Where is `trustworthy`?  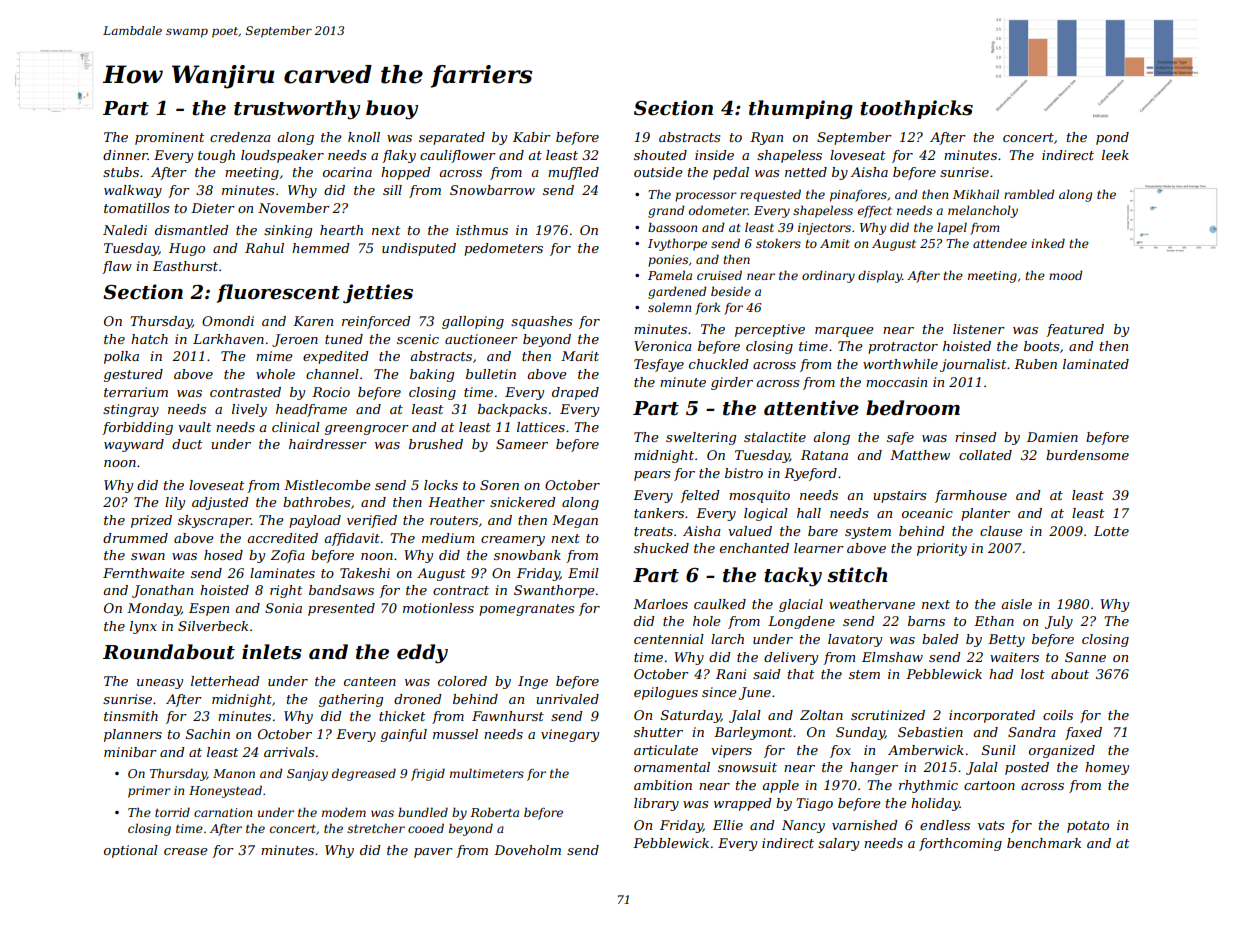
trustworthy is located at coordinates (297, 110).
